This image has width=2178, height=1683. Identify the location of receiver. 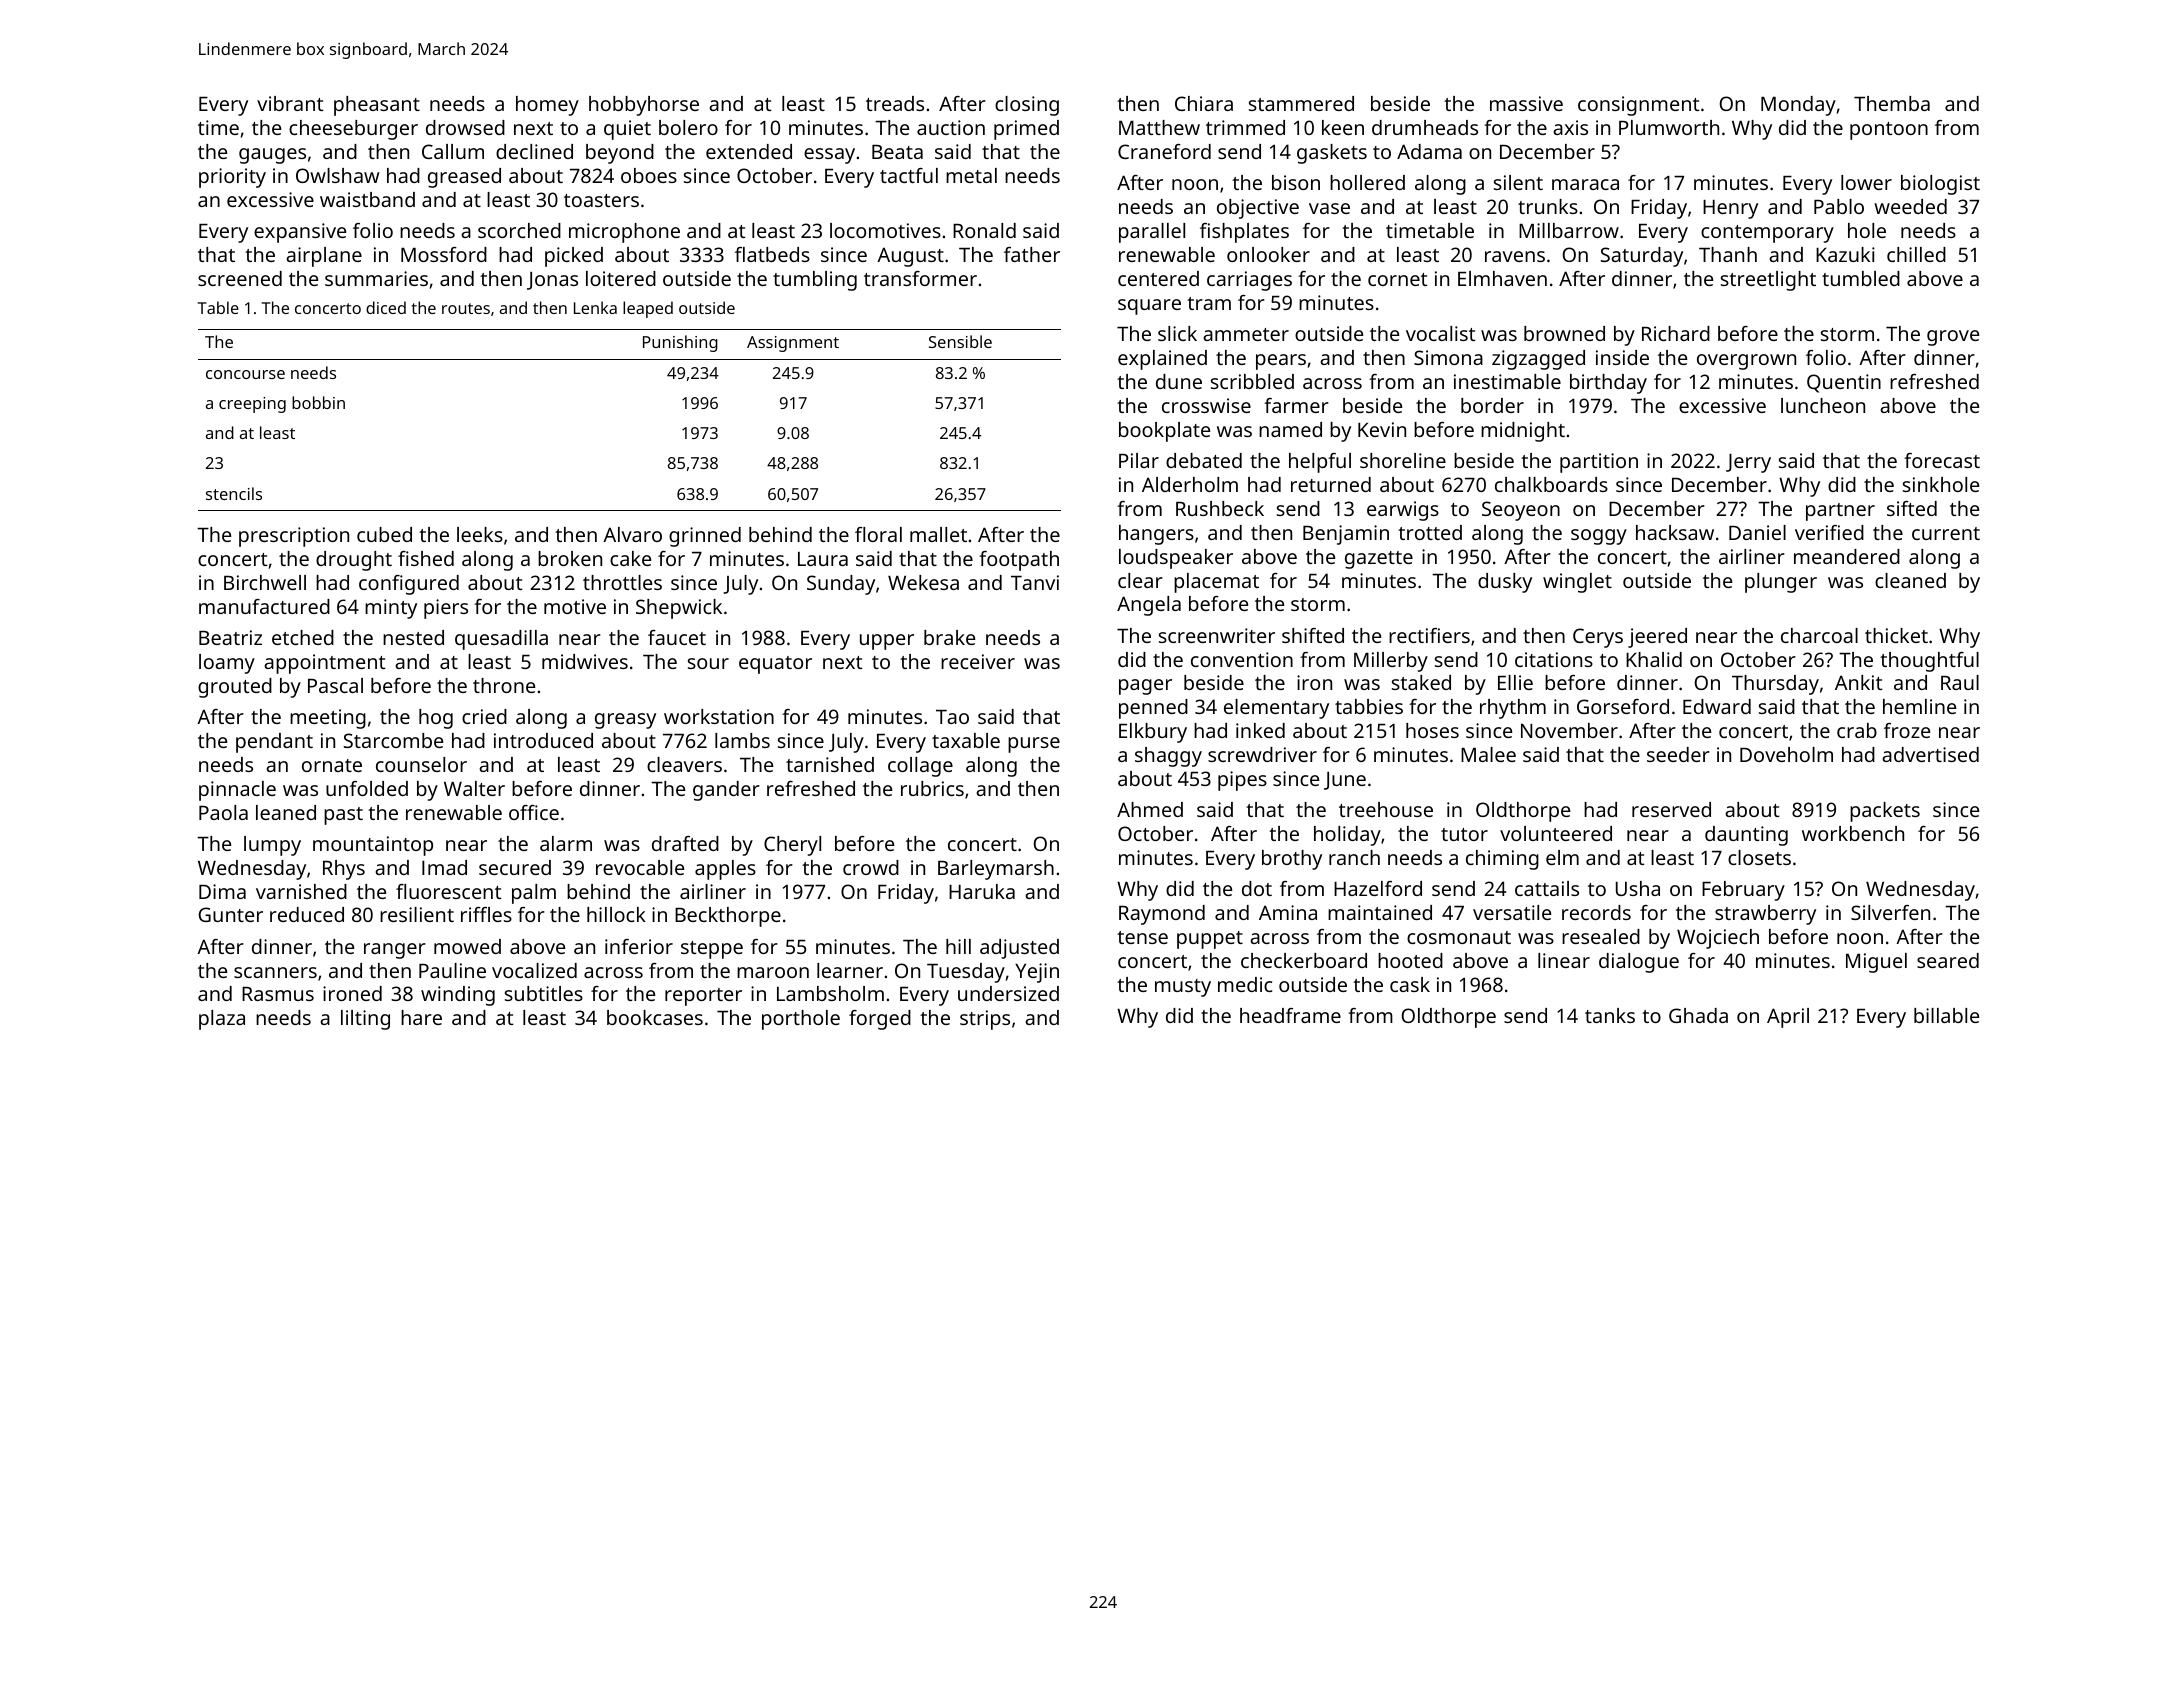
(978, 661).
